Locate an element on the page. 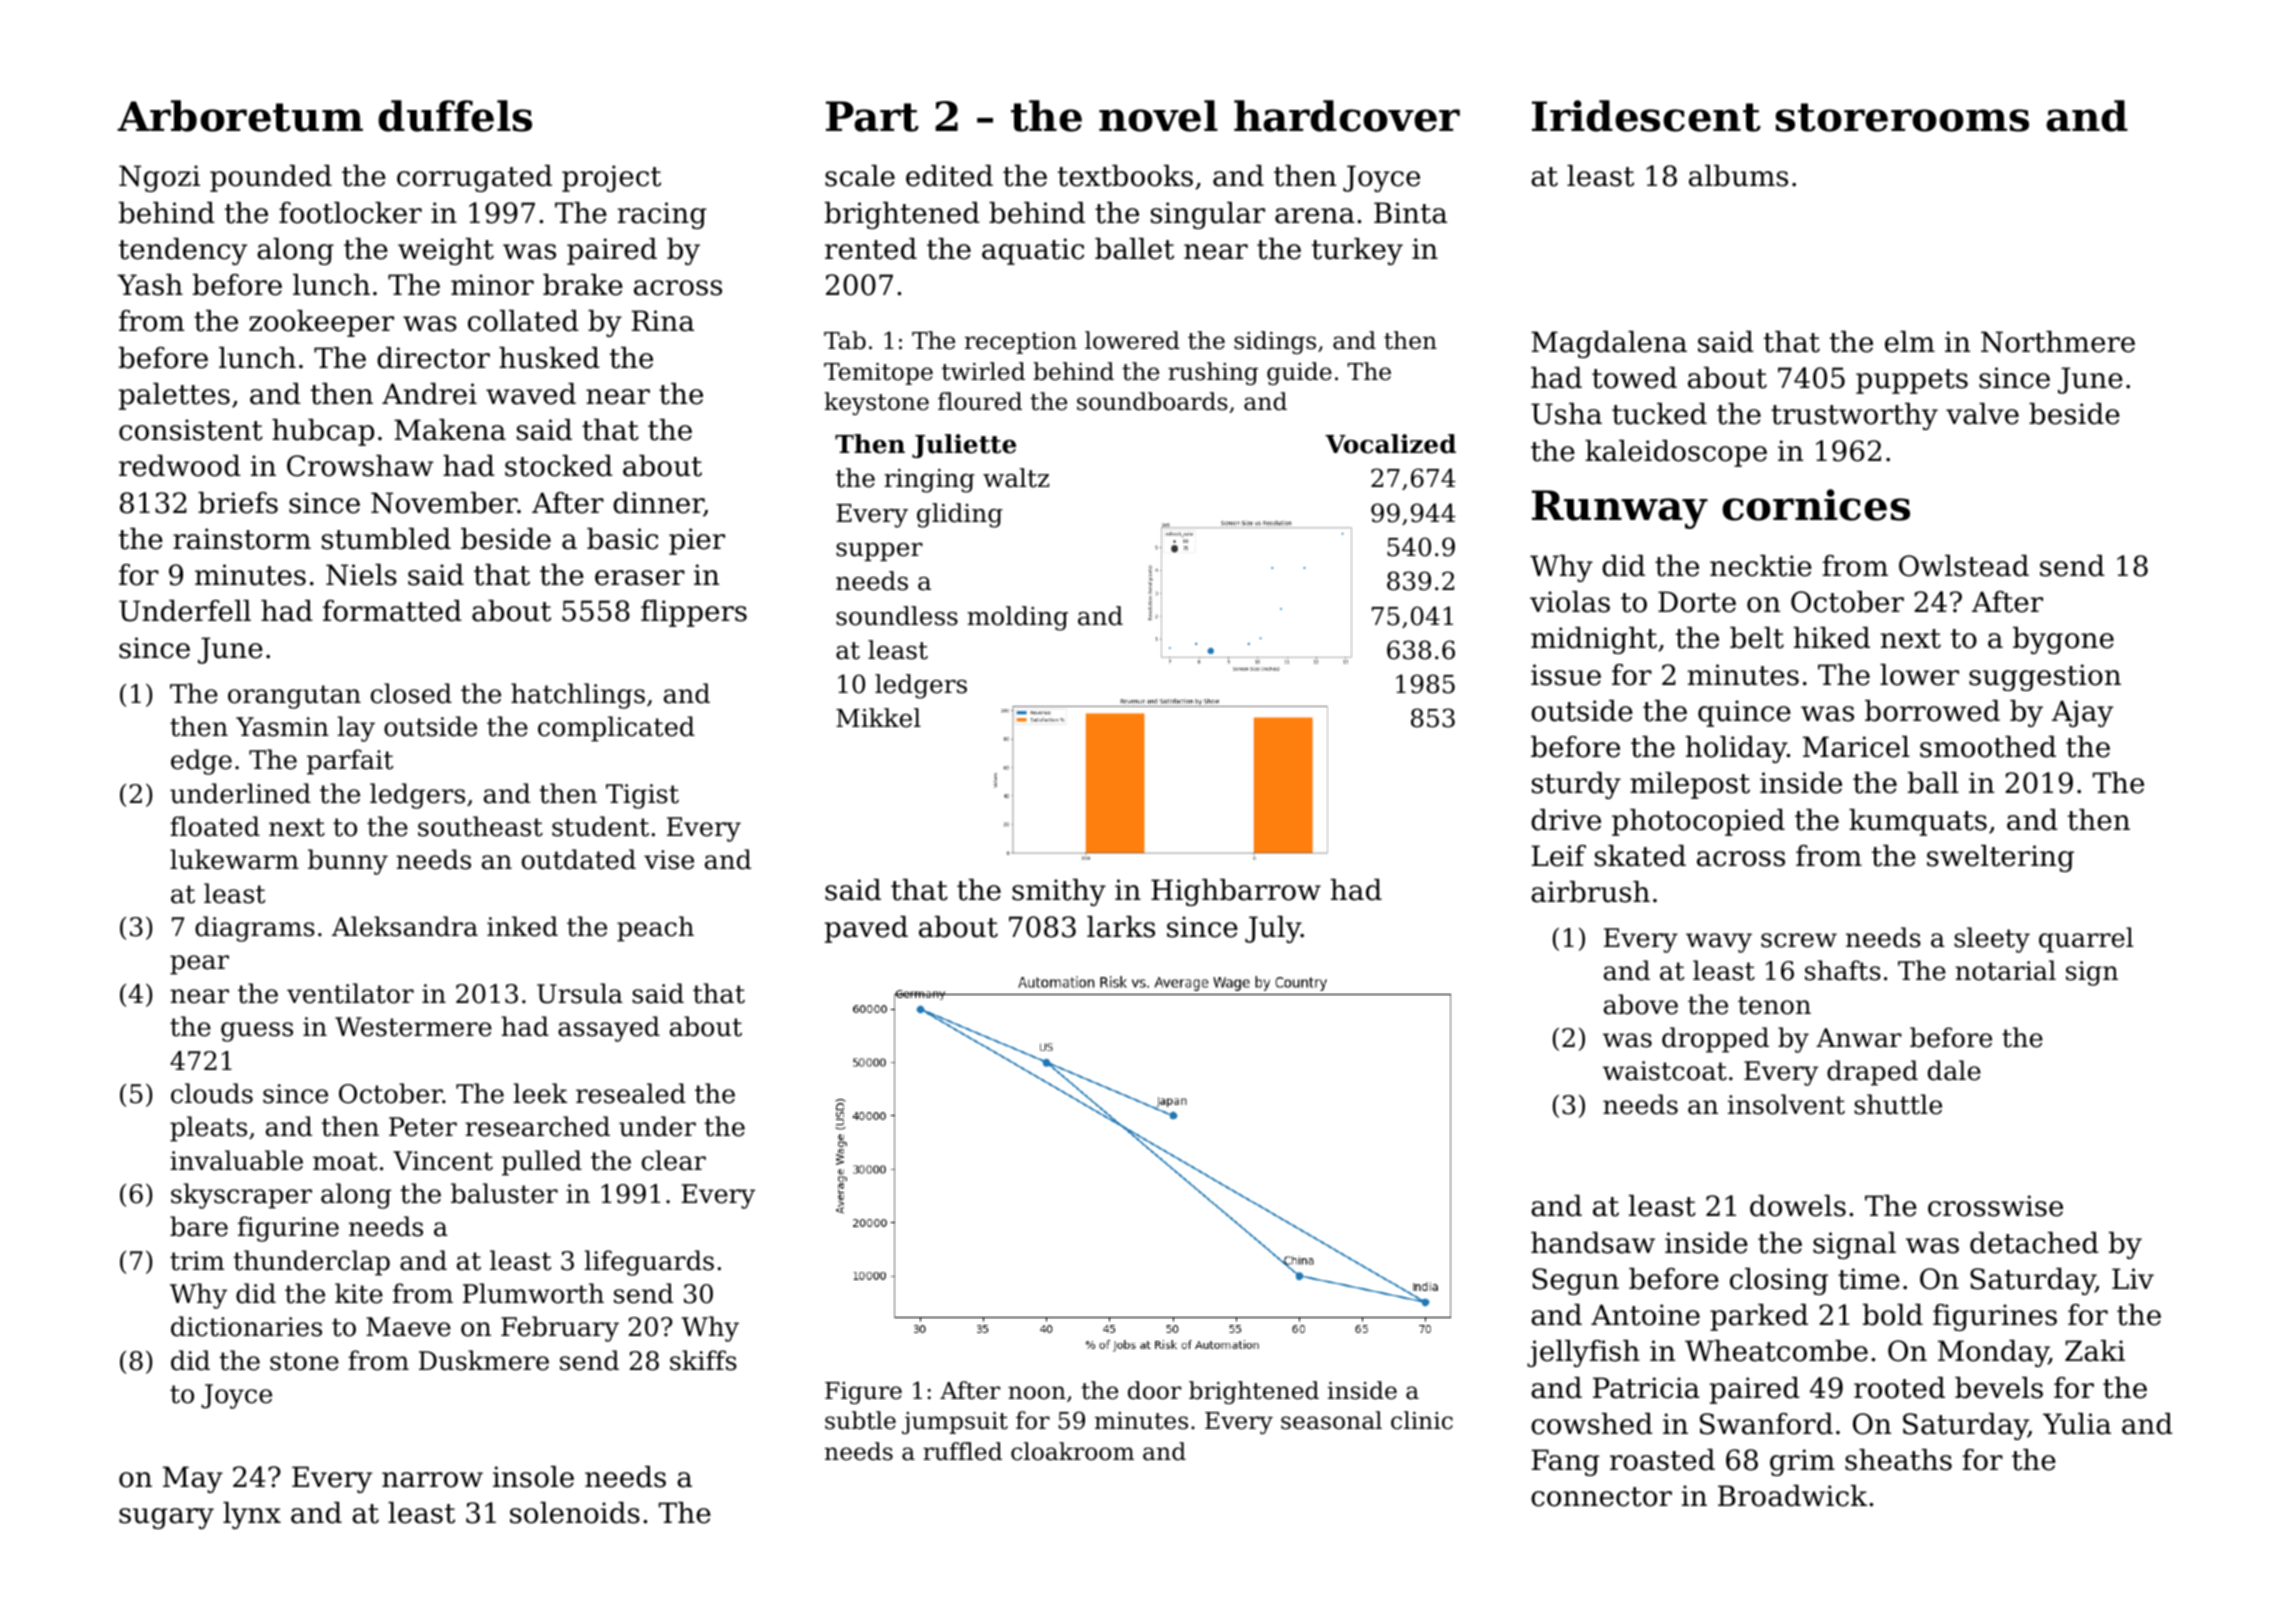  sweltering is located at coordinates (2000, 858).
